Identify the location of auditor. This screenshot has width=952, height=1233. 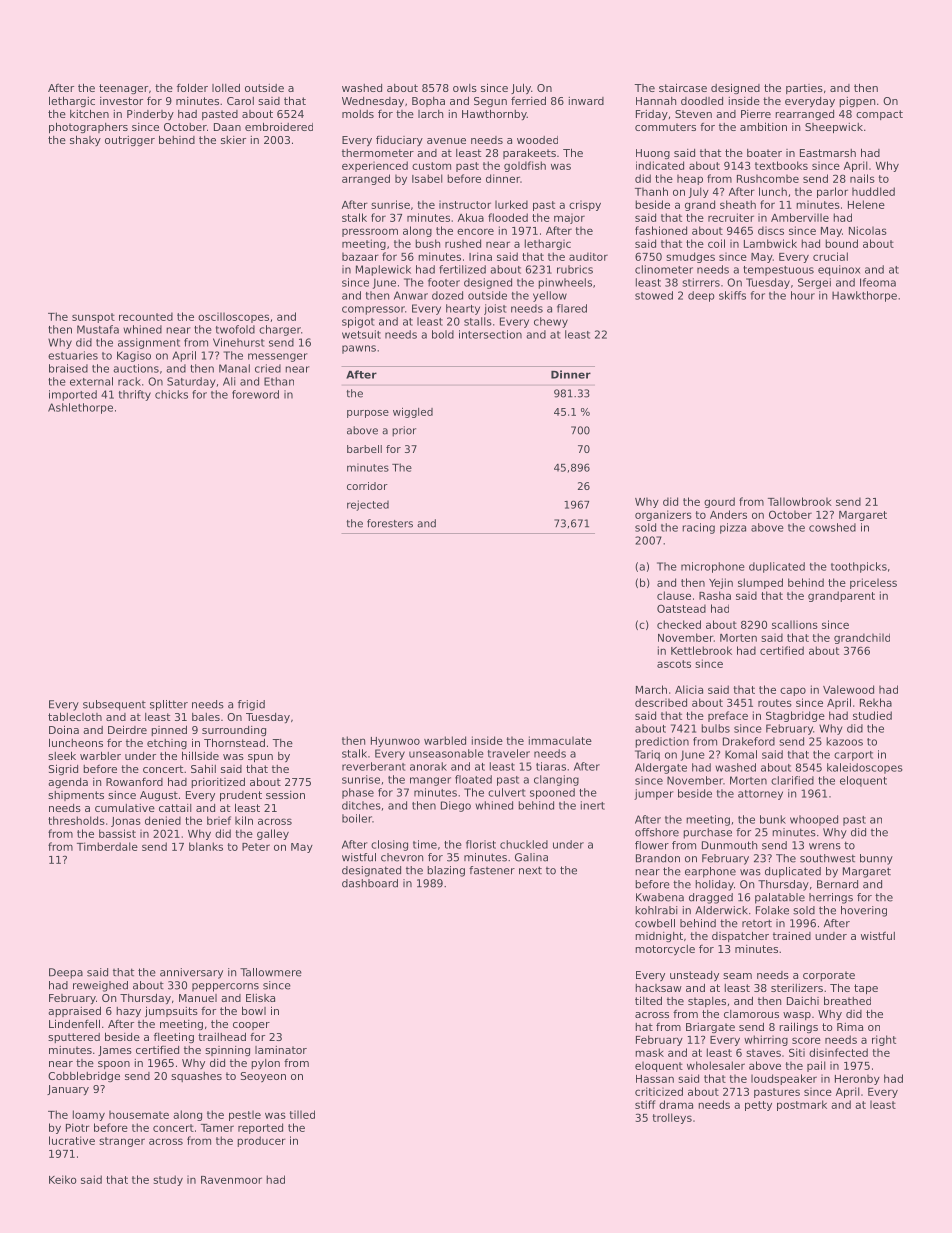
(588, 256).
